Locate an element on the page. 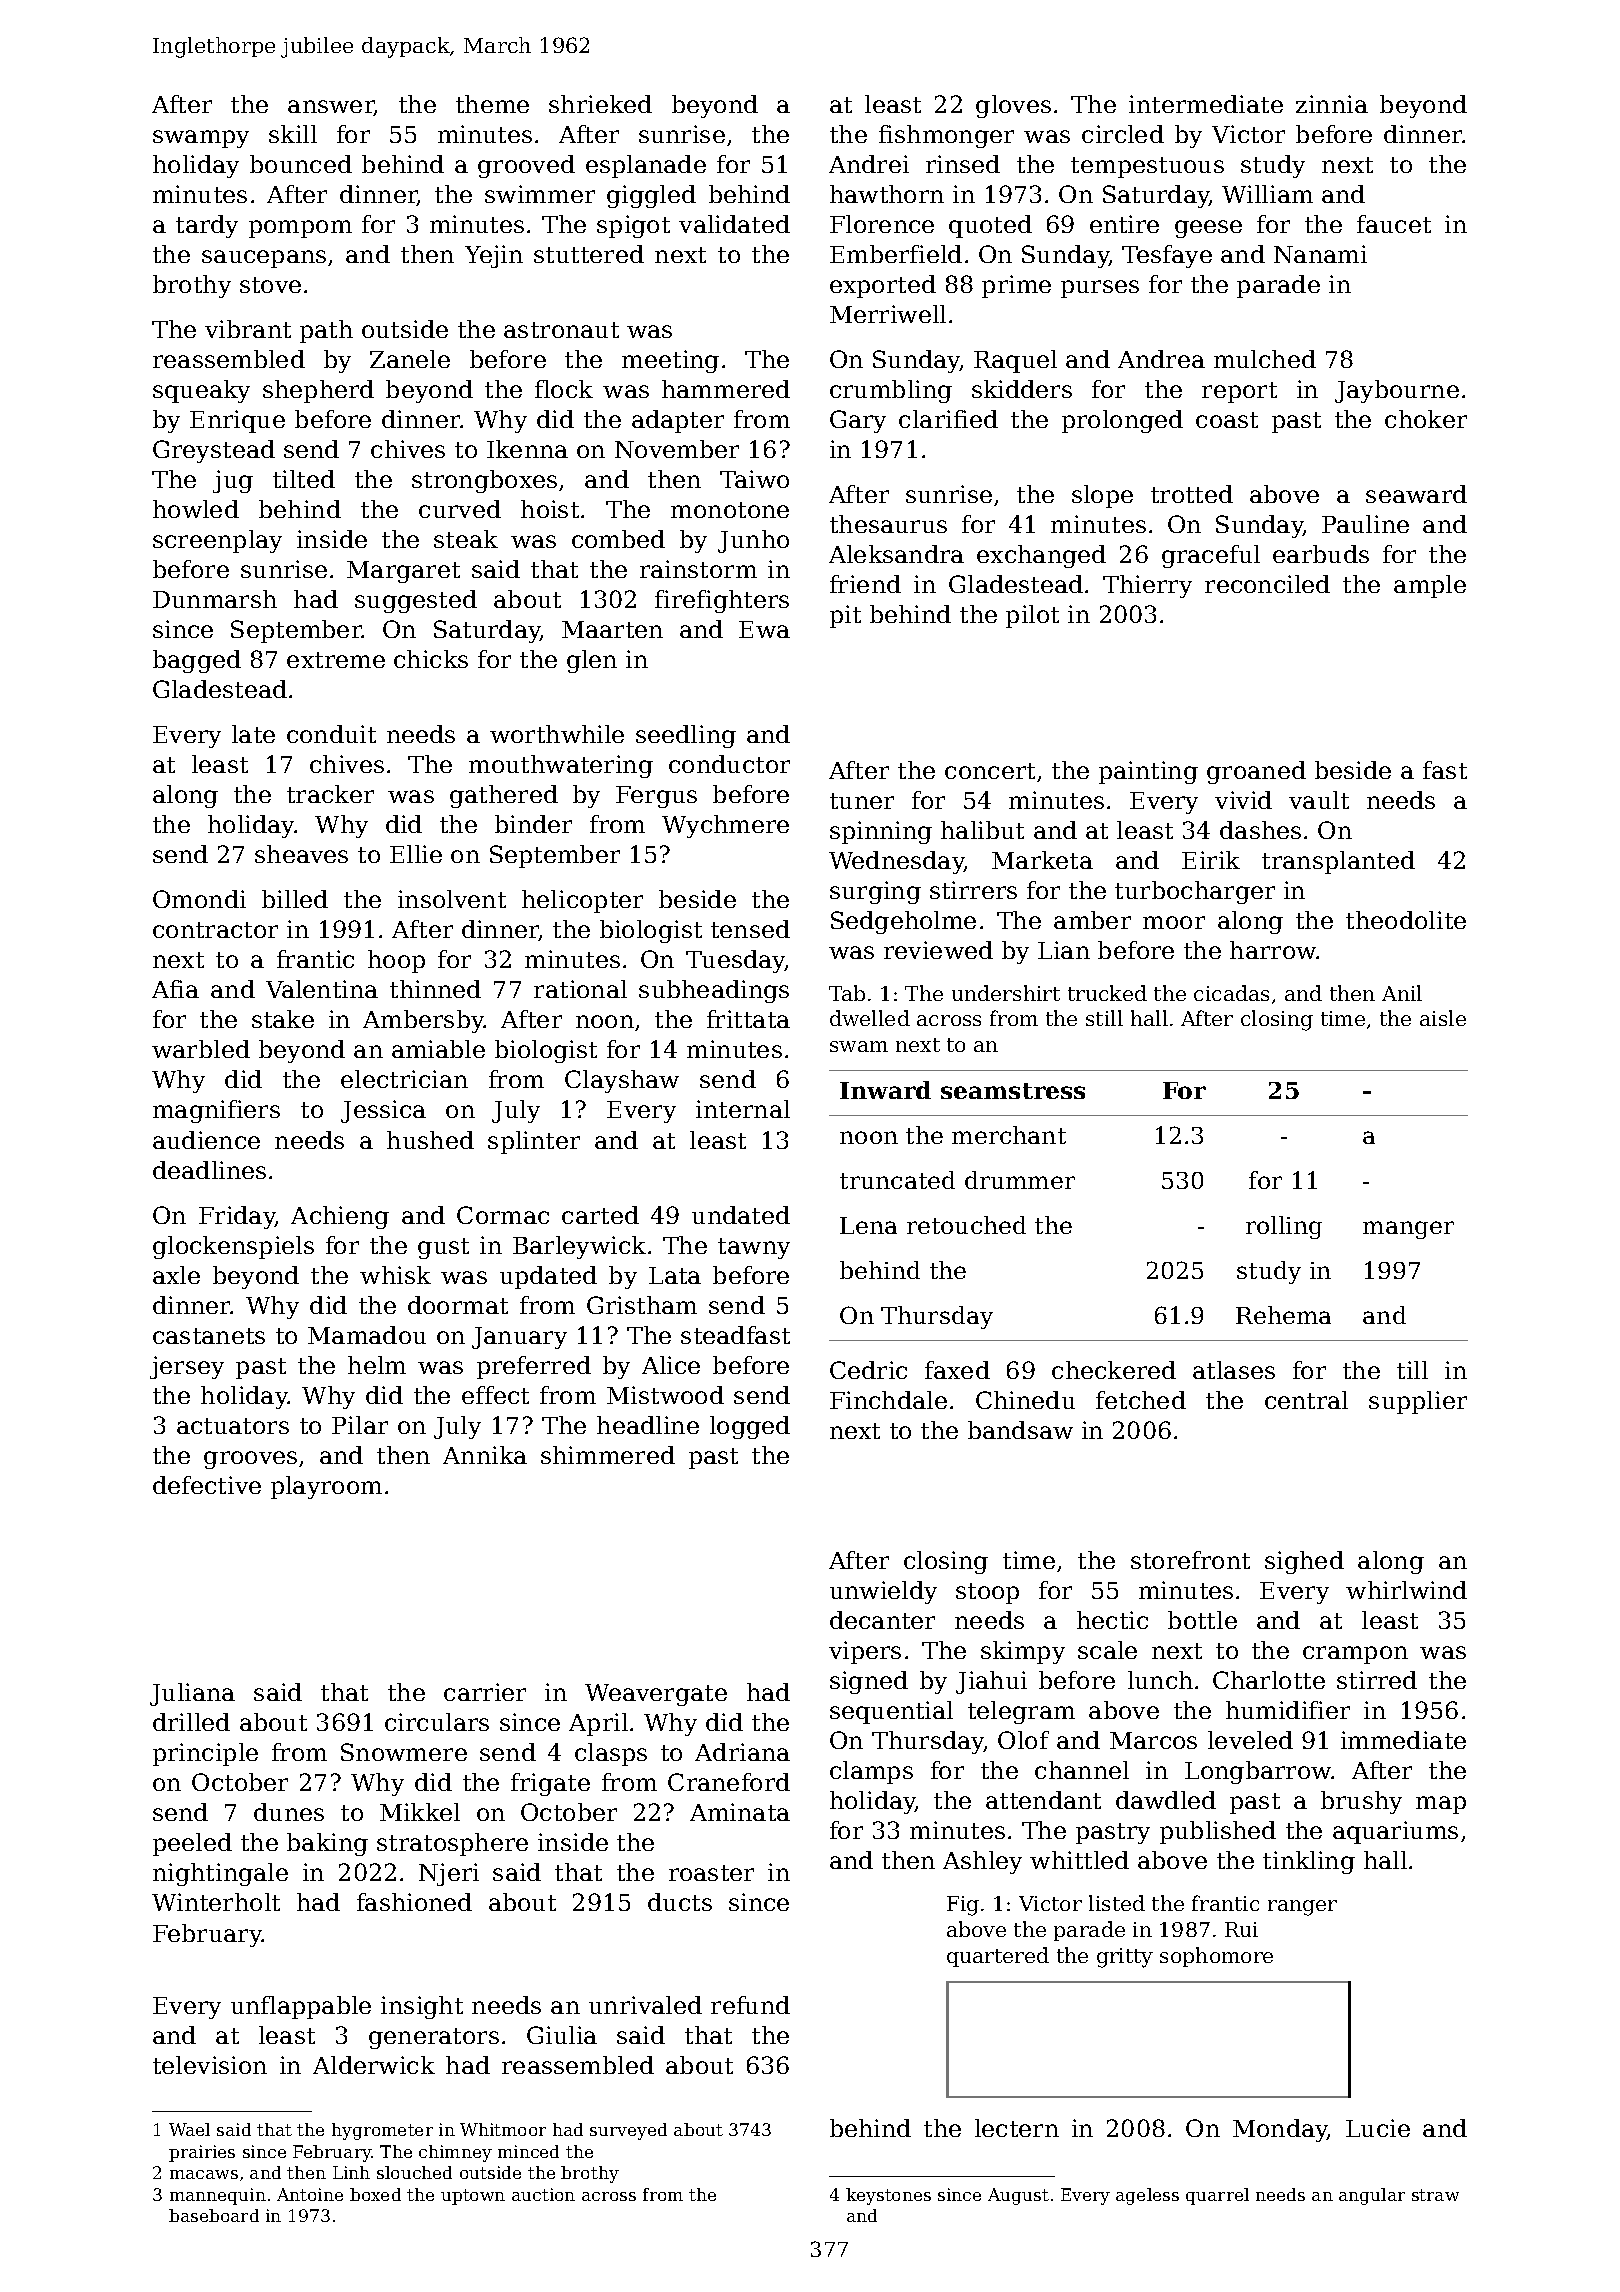 The width and height of the document is (1620, 2292). exported is located at coordinates (883, 286).
